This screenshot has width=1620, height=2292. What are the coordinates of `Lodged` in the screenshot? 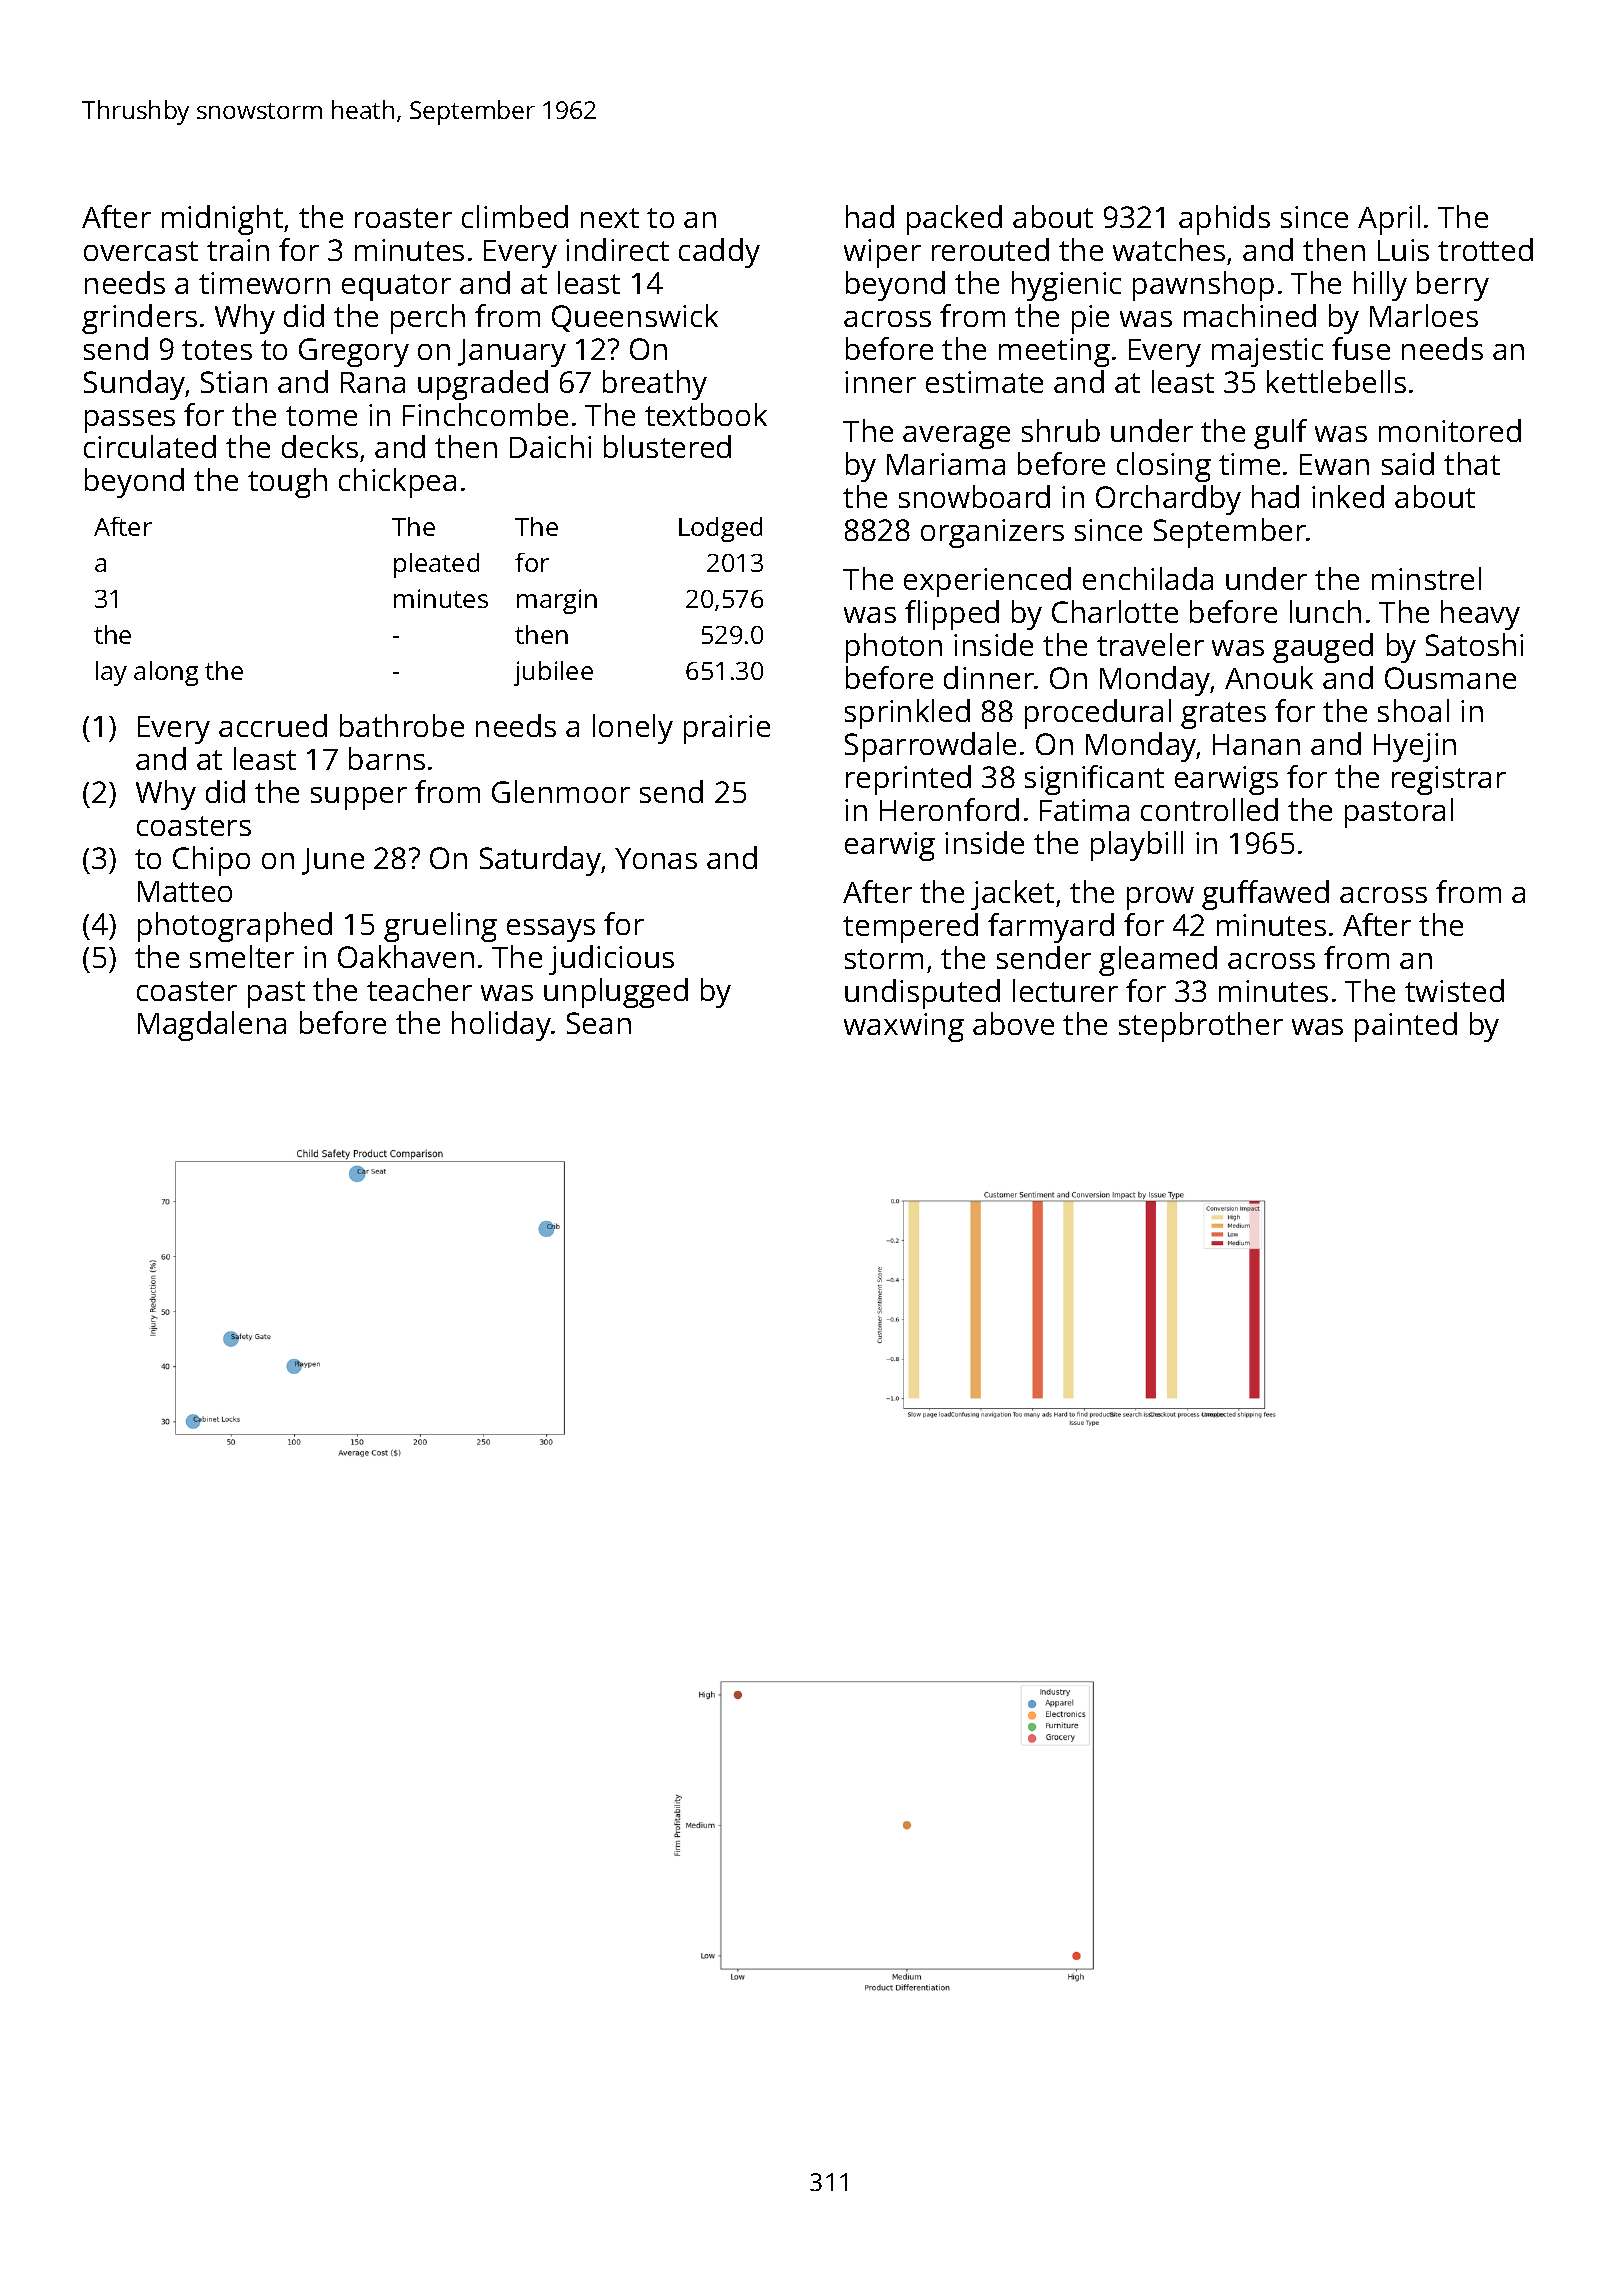 It's located at (720, 529).
